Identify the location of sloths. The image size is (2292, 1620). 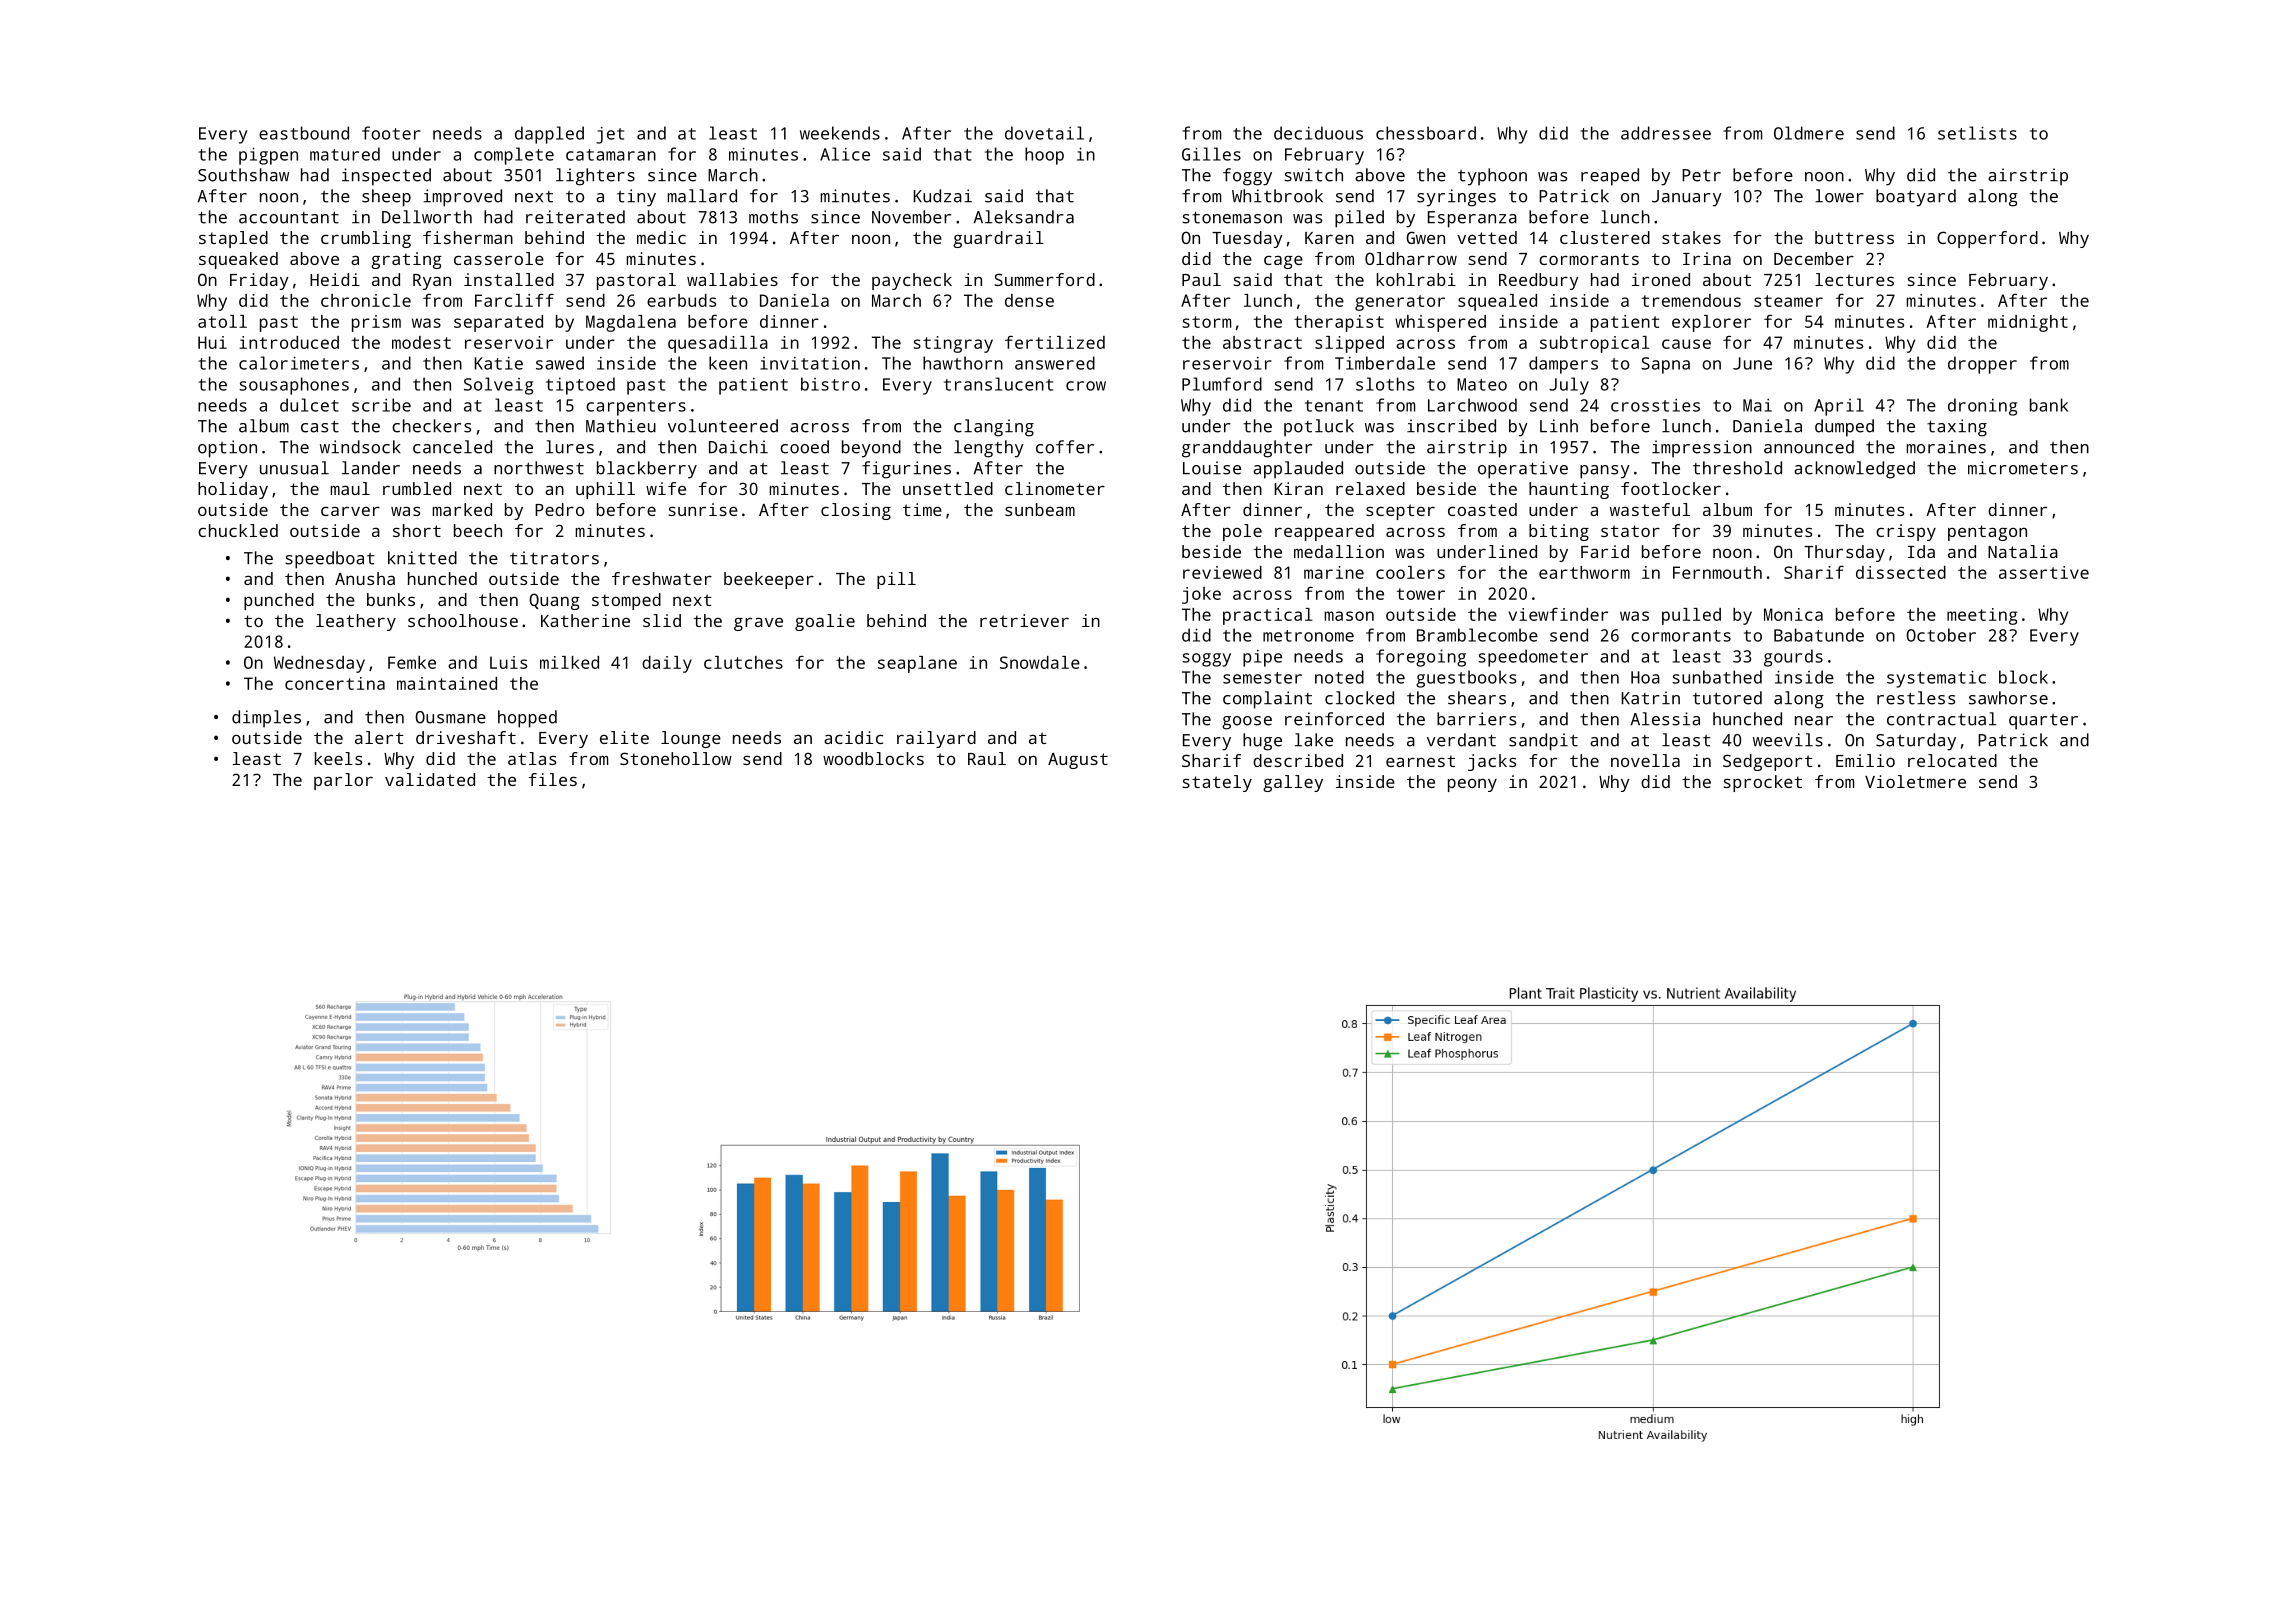
(1385, 384).
